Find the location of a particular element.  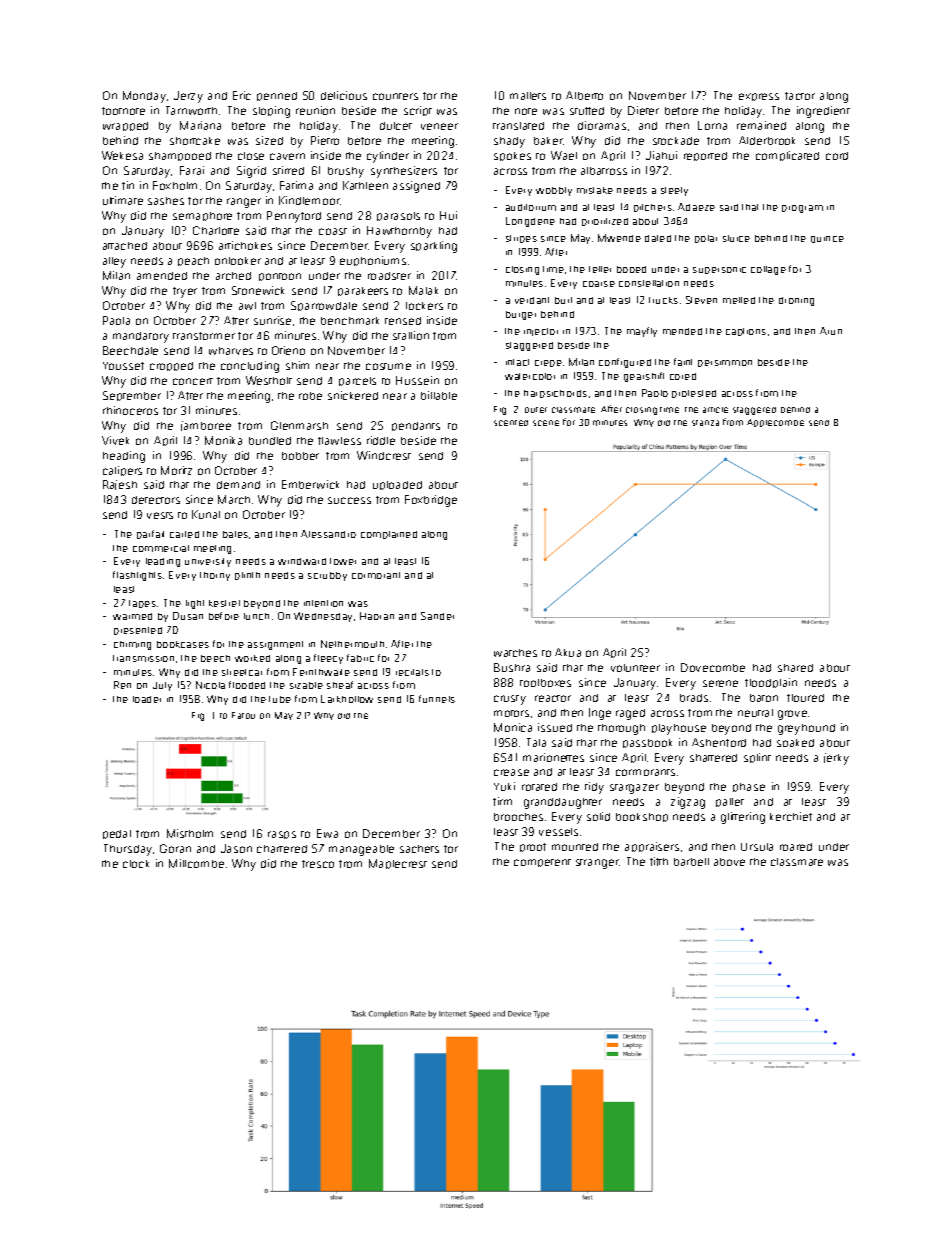

Millcombe is located at coordinates (196, 863).
